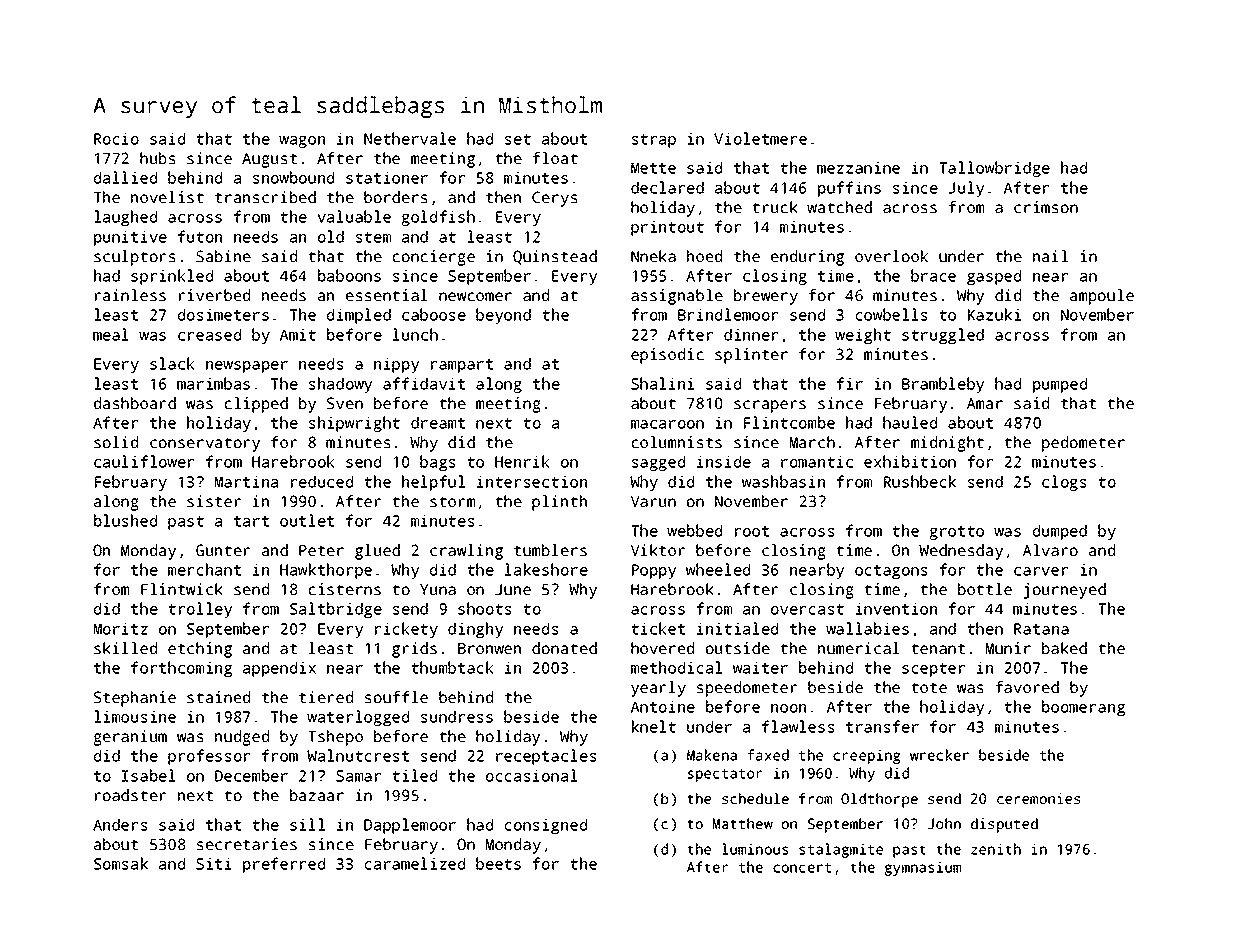  I want to click on mezzanine, so click(858, 167).
